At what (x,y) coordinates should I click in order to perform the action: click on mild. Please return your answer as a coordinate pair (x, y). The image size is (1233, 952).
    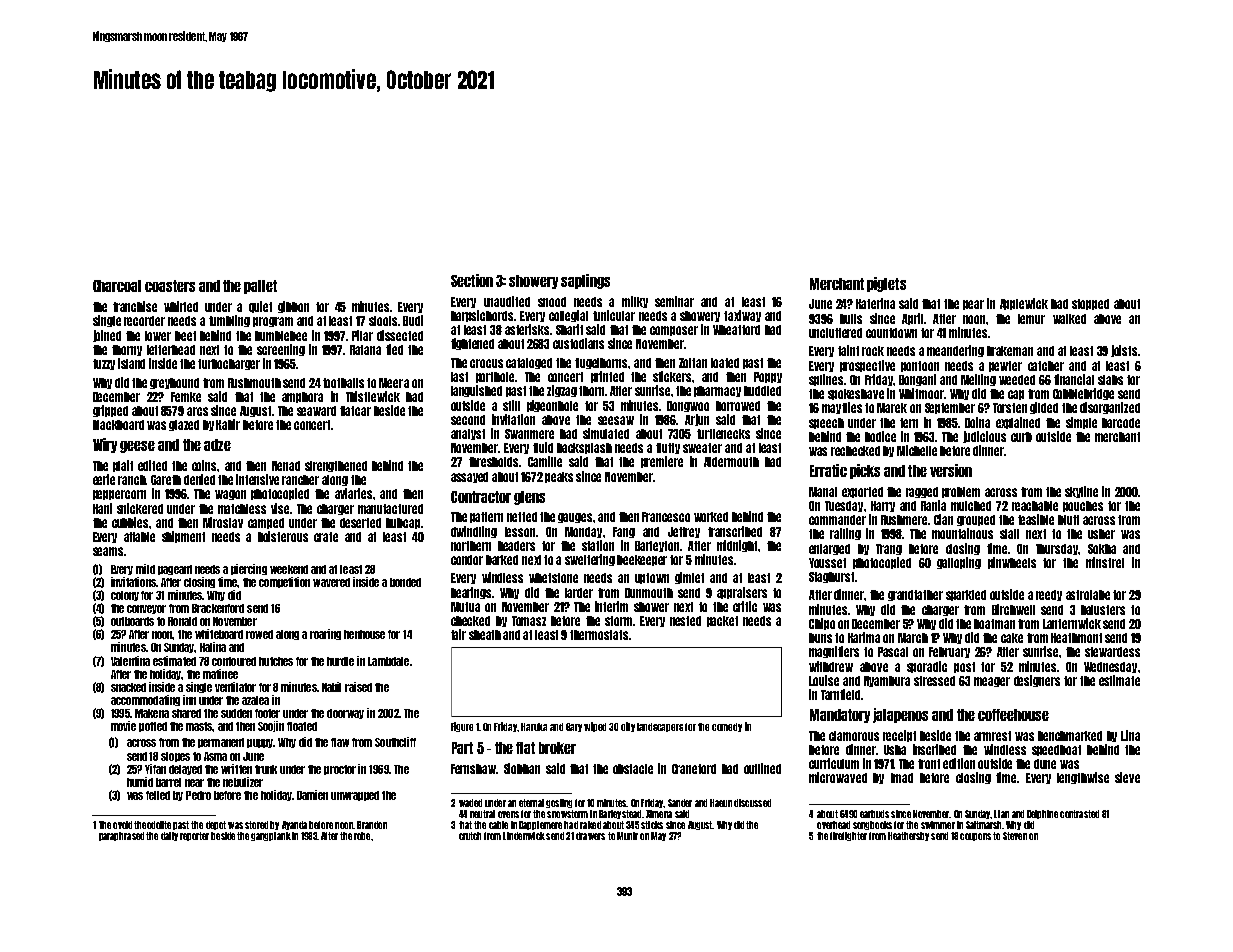
    Looking at the image, I should click on (145, 569).
